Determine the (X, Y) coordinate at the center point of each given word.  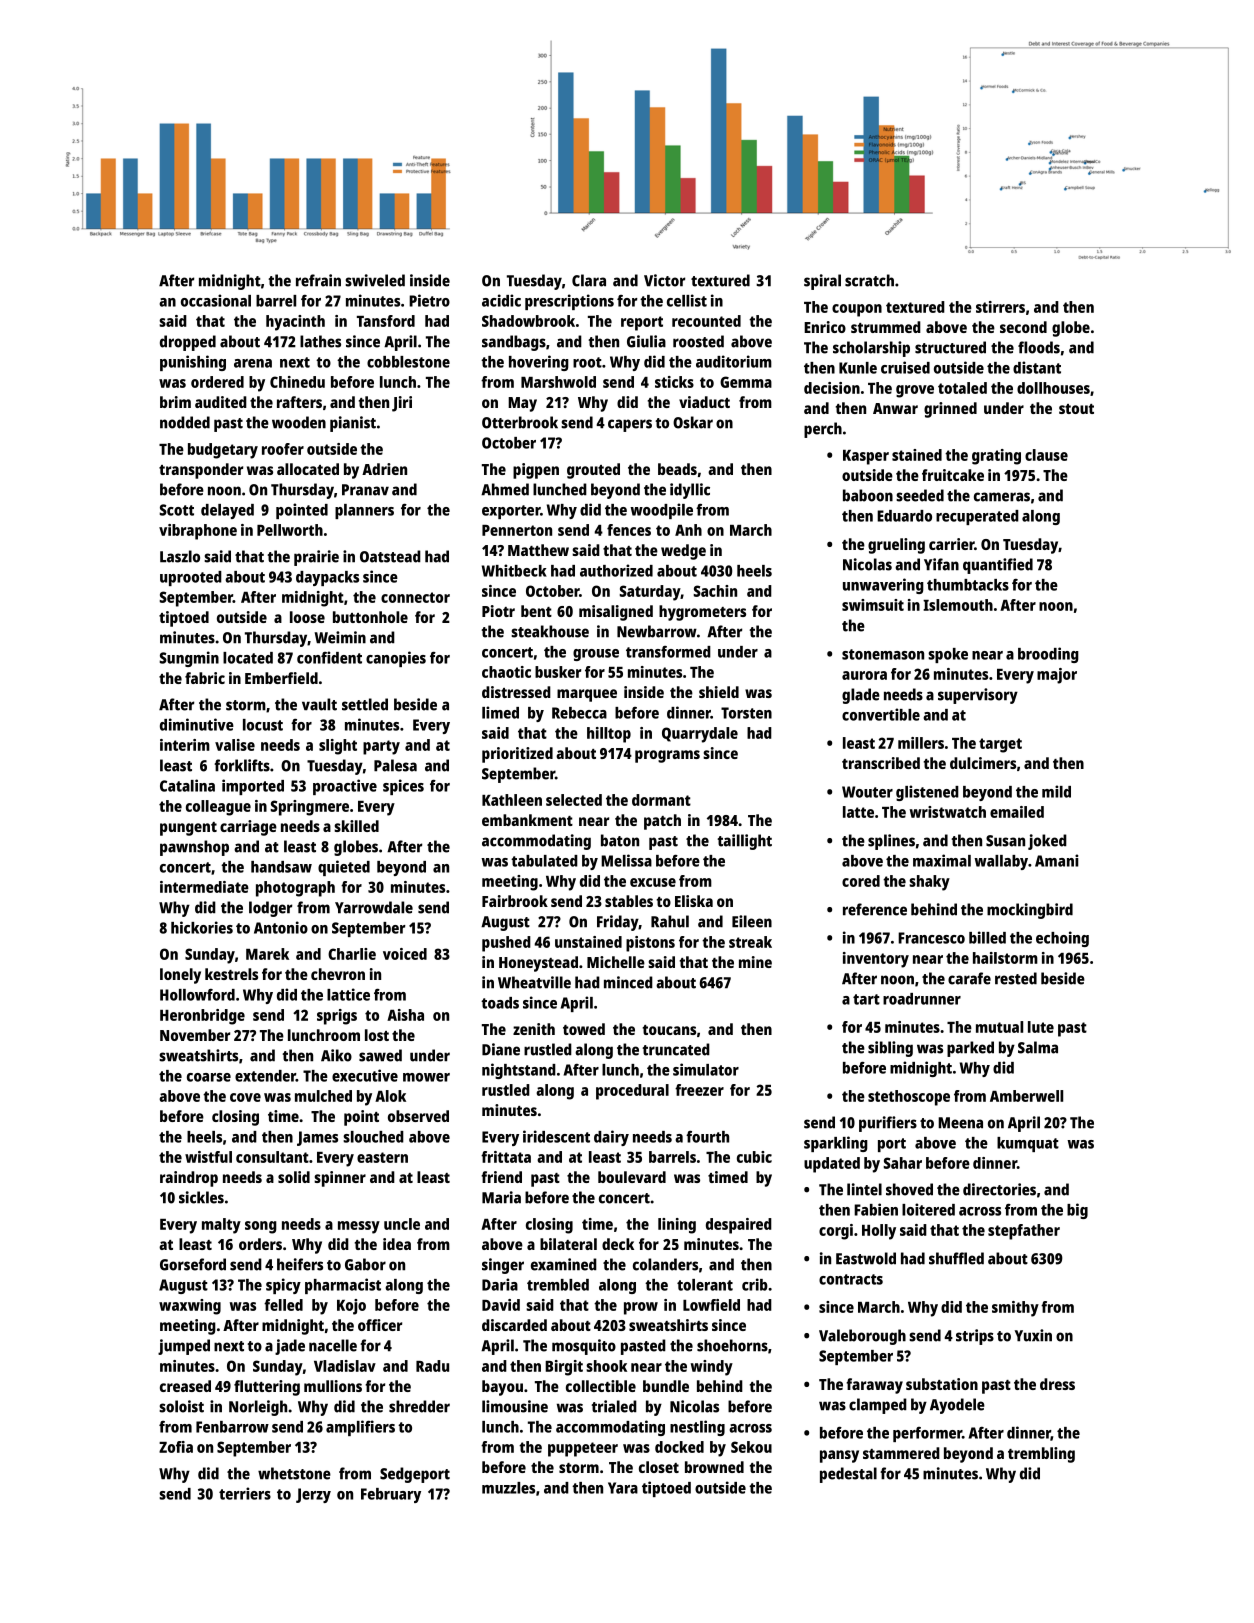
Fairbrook (515, 901)
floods (1039, 347)
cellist (687, 300)
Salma (1038, 1047)
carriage (248, 828)
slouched (373, 1137)
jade (290, 1347)
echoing (1062, 939)
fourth (707, 1137)
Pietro (429, 300)
